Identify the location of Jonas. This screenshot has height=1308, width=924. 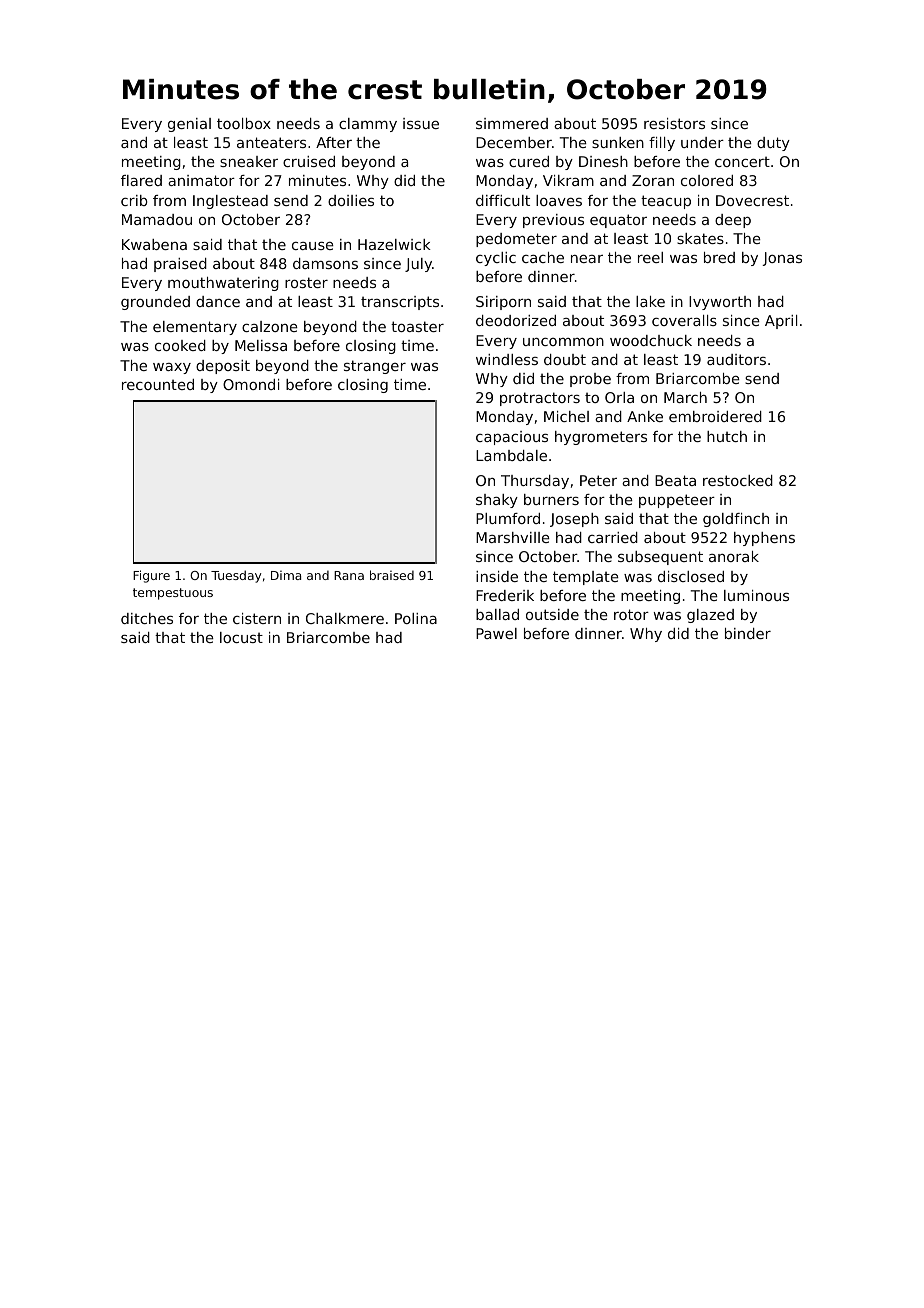
(782, 259).
